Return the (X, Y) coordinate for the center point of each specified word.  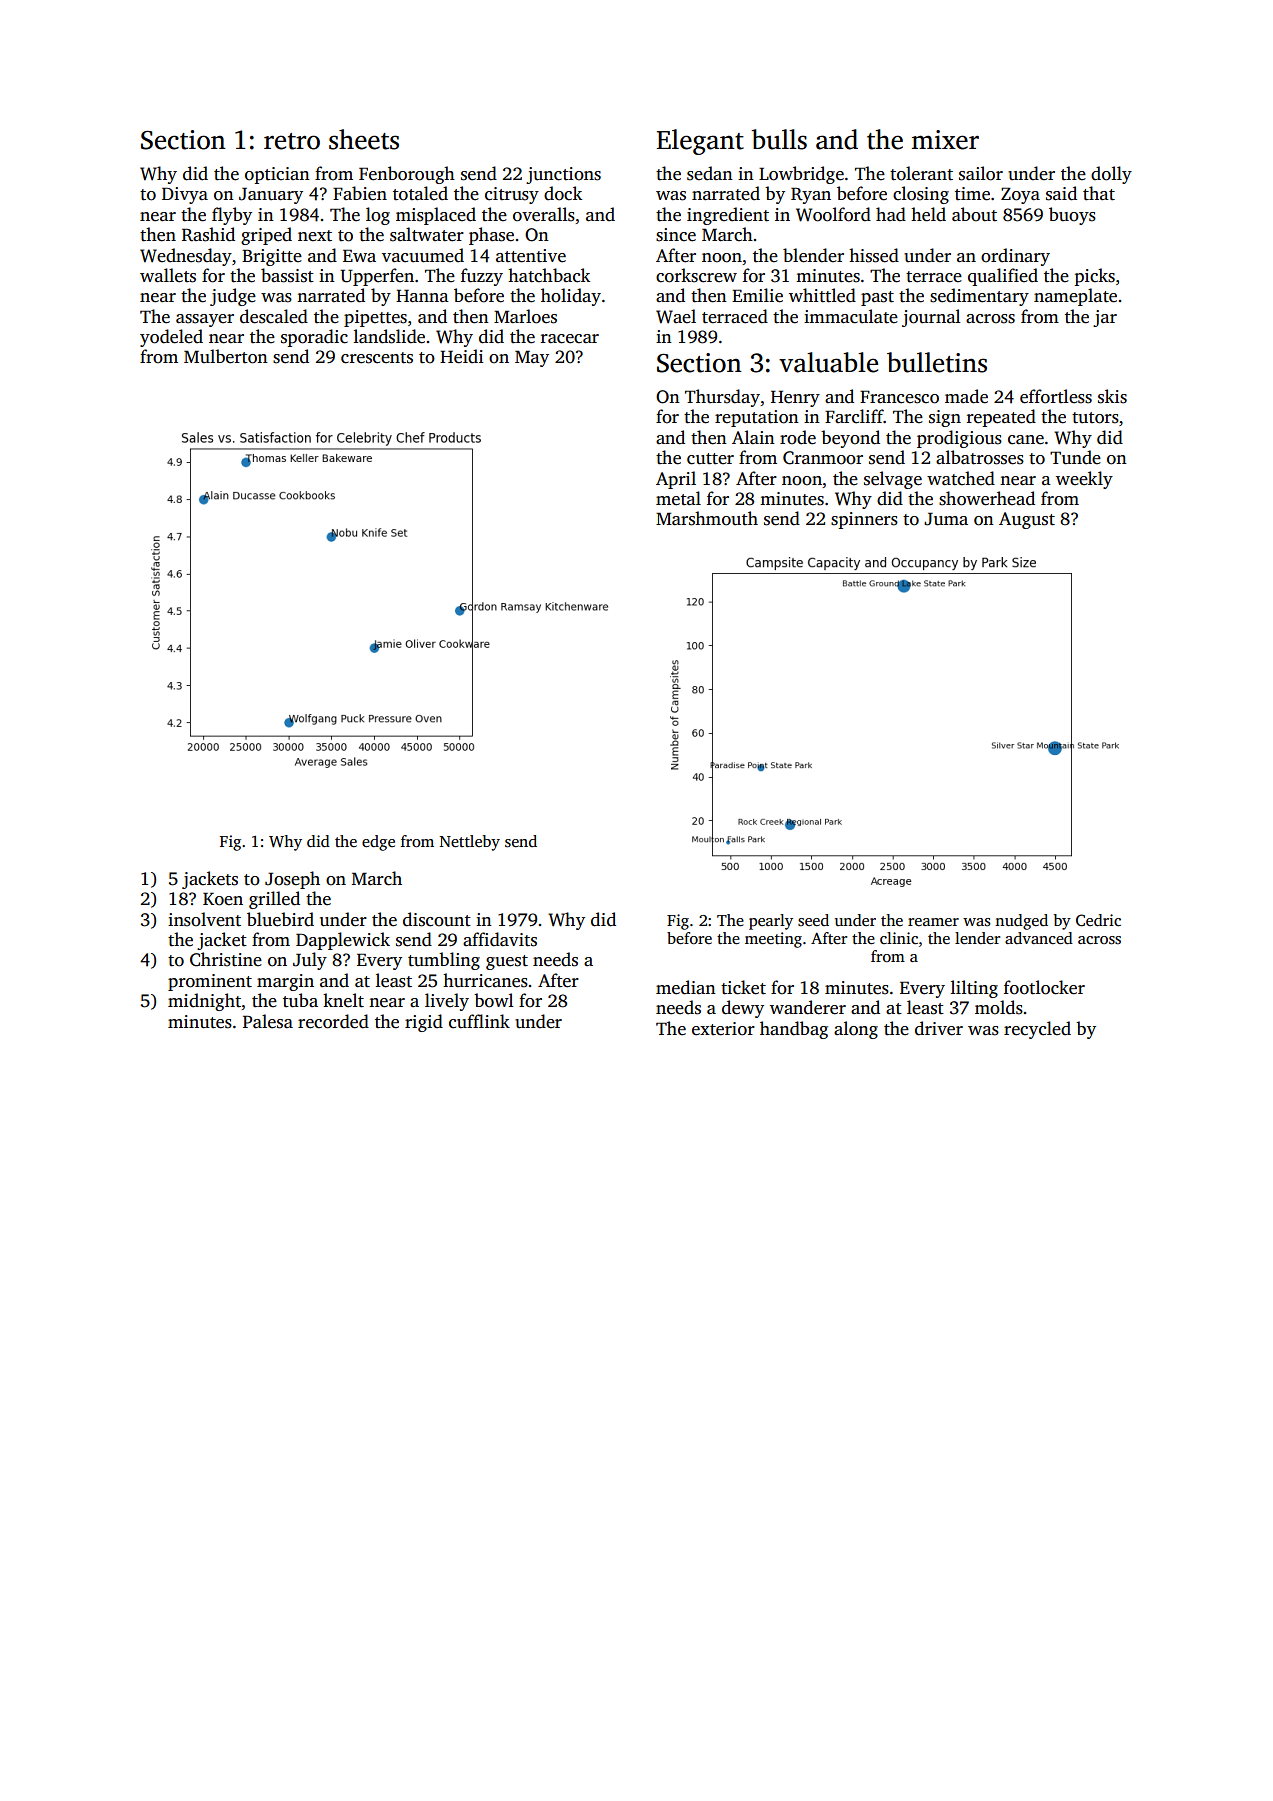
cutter (710, 459)
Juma (946, 519)
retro (292, 141)
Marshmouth (707, 518)
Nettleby (470, 843)
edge (378, 843)
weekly (1084, 480)
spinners (864, 520)
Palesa (268, 1021)
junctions (563, 175)
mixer (945, 140)
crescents (377, 358)
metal (678, 498)
